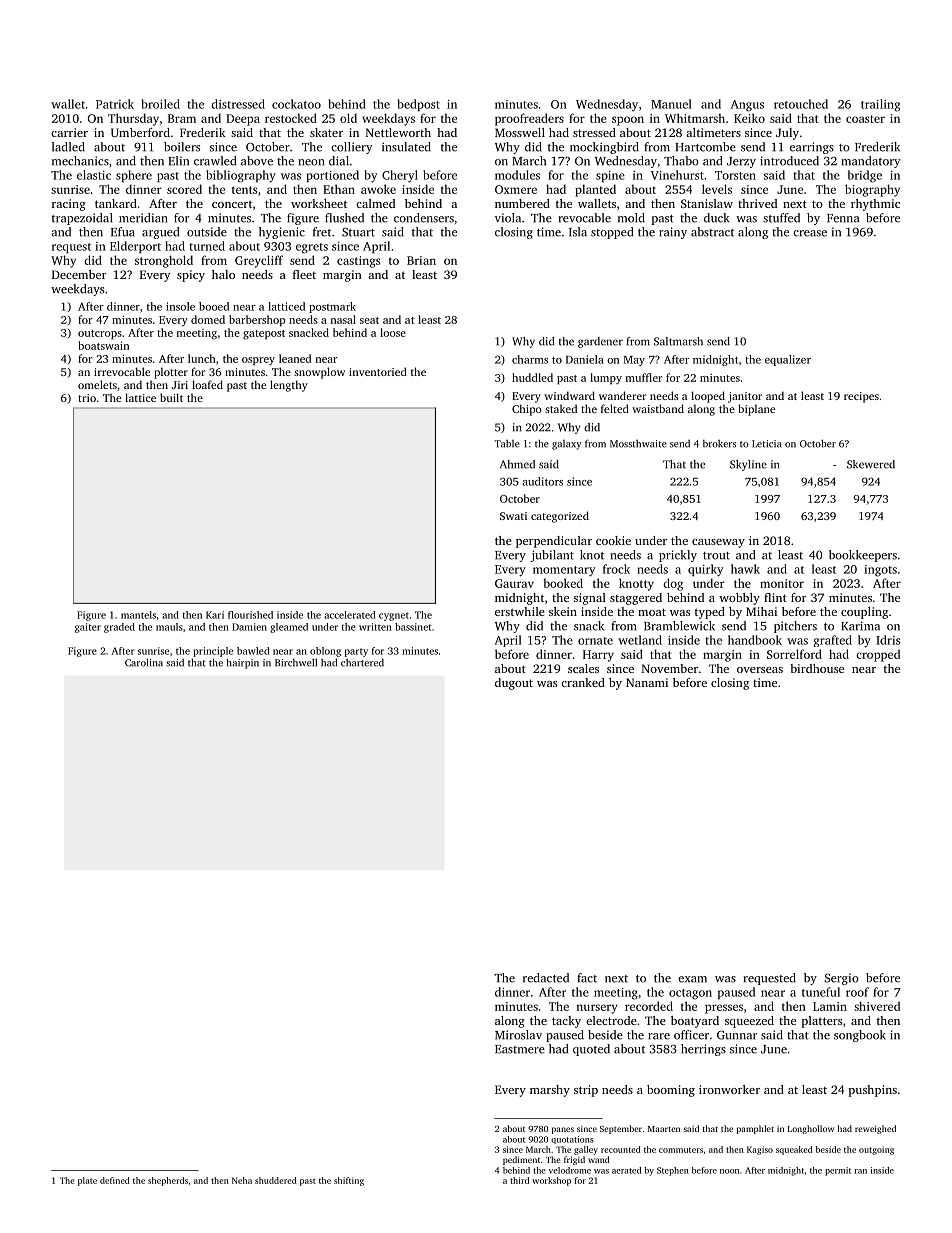  I want to click on chartered, so click(362, 663).
